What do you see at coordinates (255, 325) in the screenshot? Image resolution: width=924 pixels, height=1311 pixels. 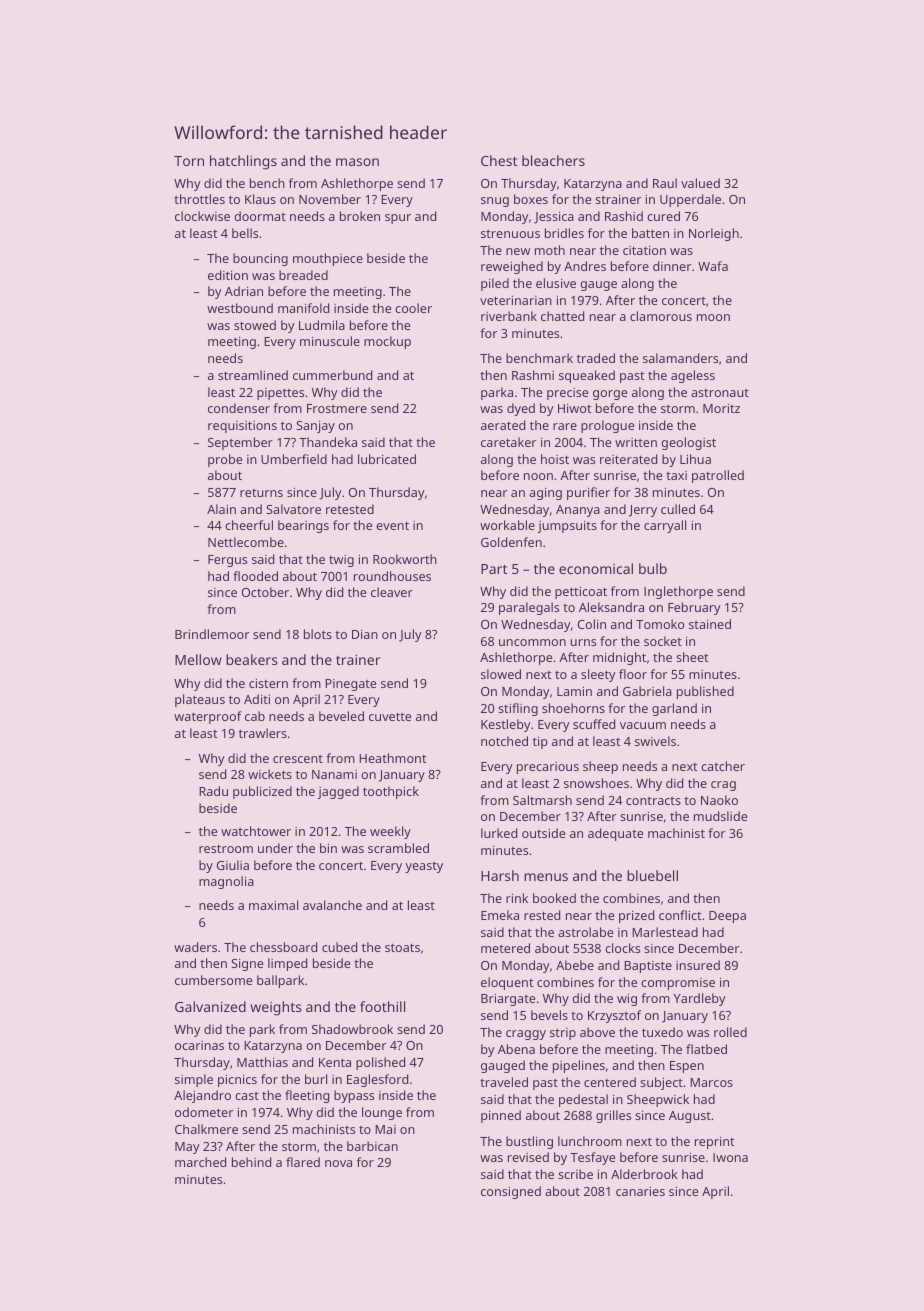 I see `stowed` at bounding box center [255, 325].
